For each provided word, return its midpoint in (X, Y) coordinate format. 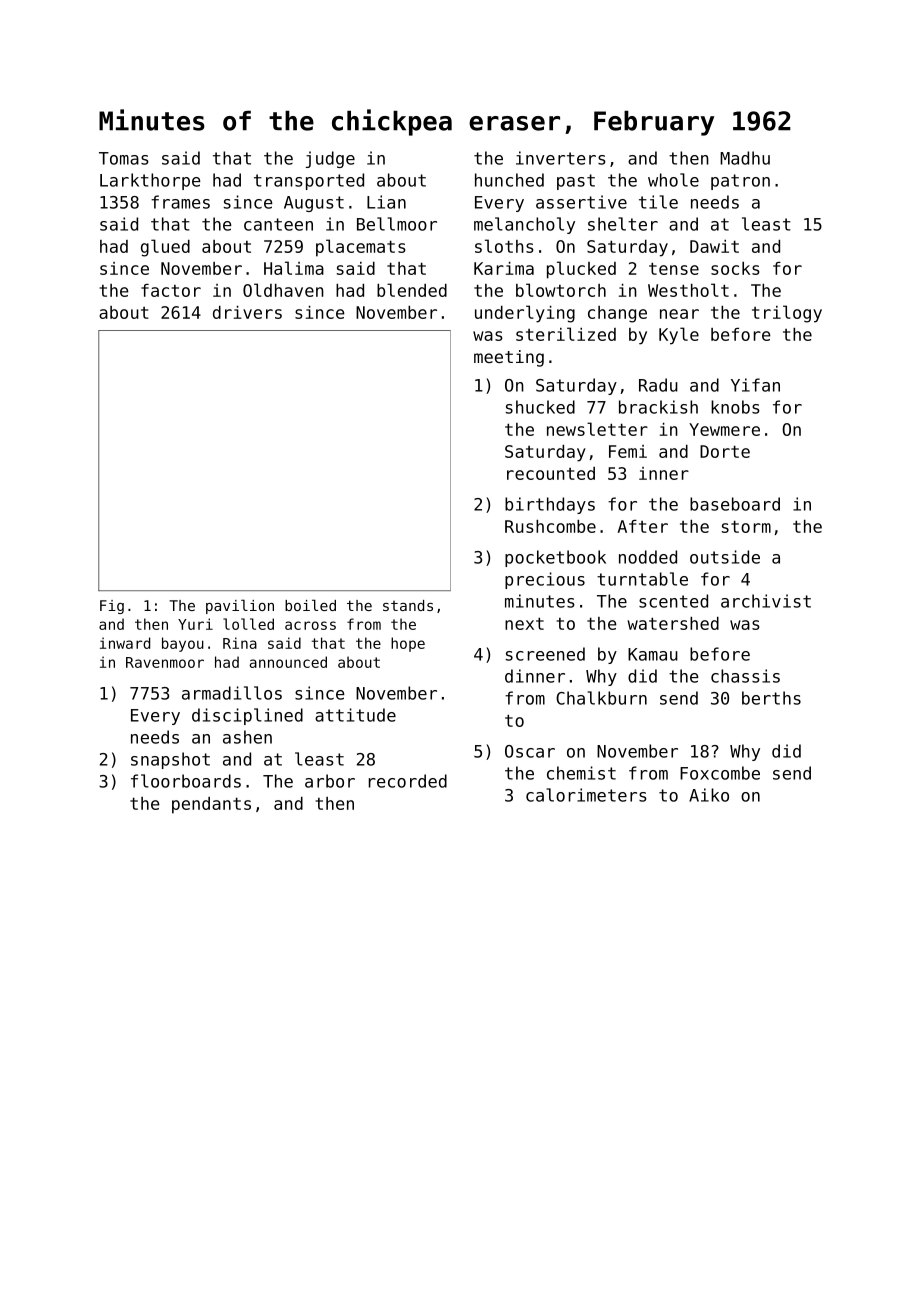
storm (746, 526)
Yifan (755, 385)
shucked (540, 407)
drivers (247, 312)
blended (412, 290)
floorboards (186, 781)
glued (165, 248)
